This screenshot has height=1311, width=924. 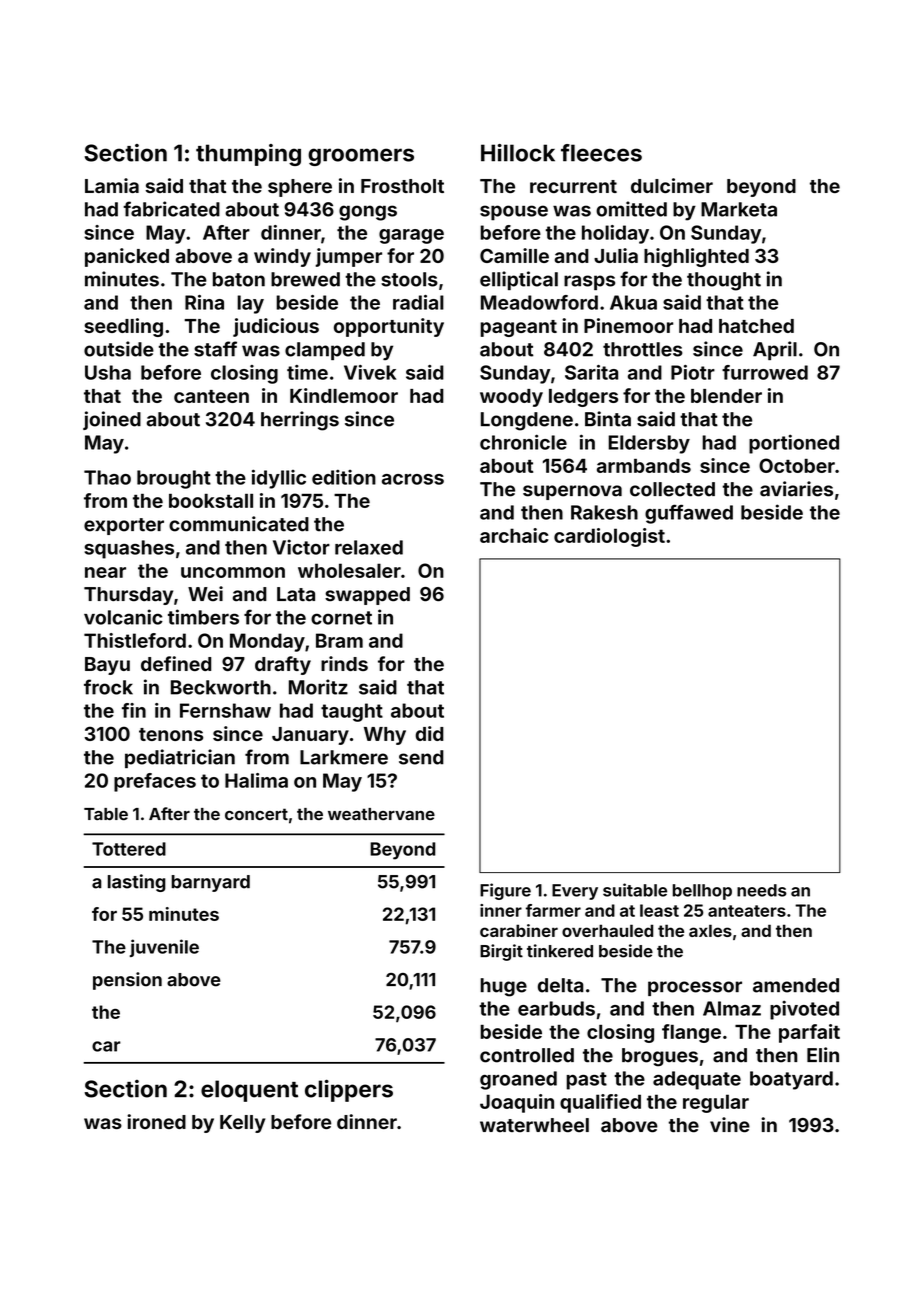 What do you see at coordinates (242, 1124) in the screenshot?
I see `Kelly` at bounding box center [242, 1124].
